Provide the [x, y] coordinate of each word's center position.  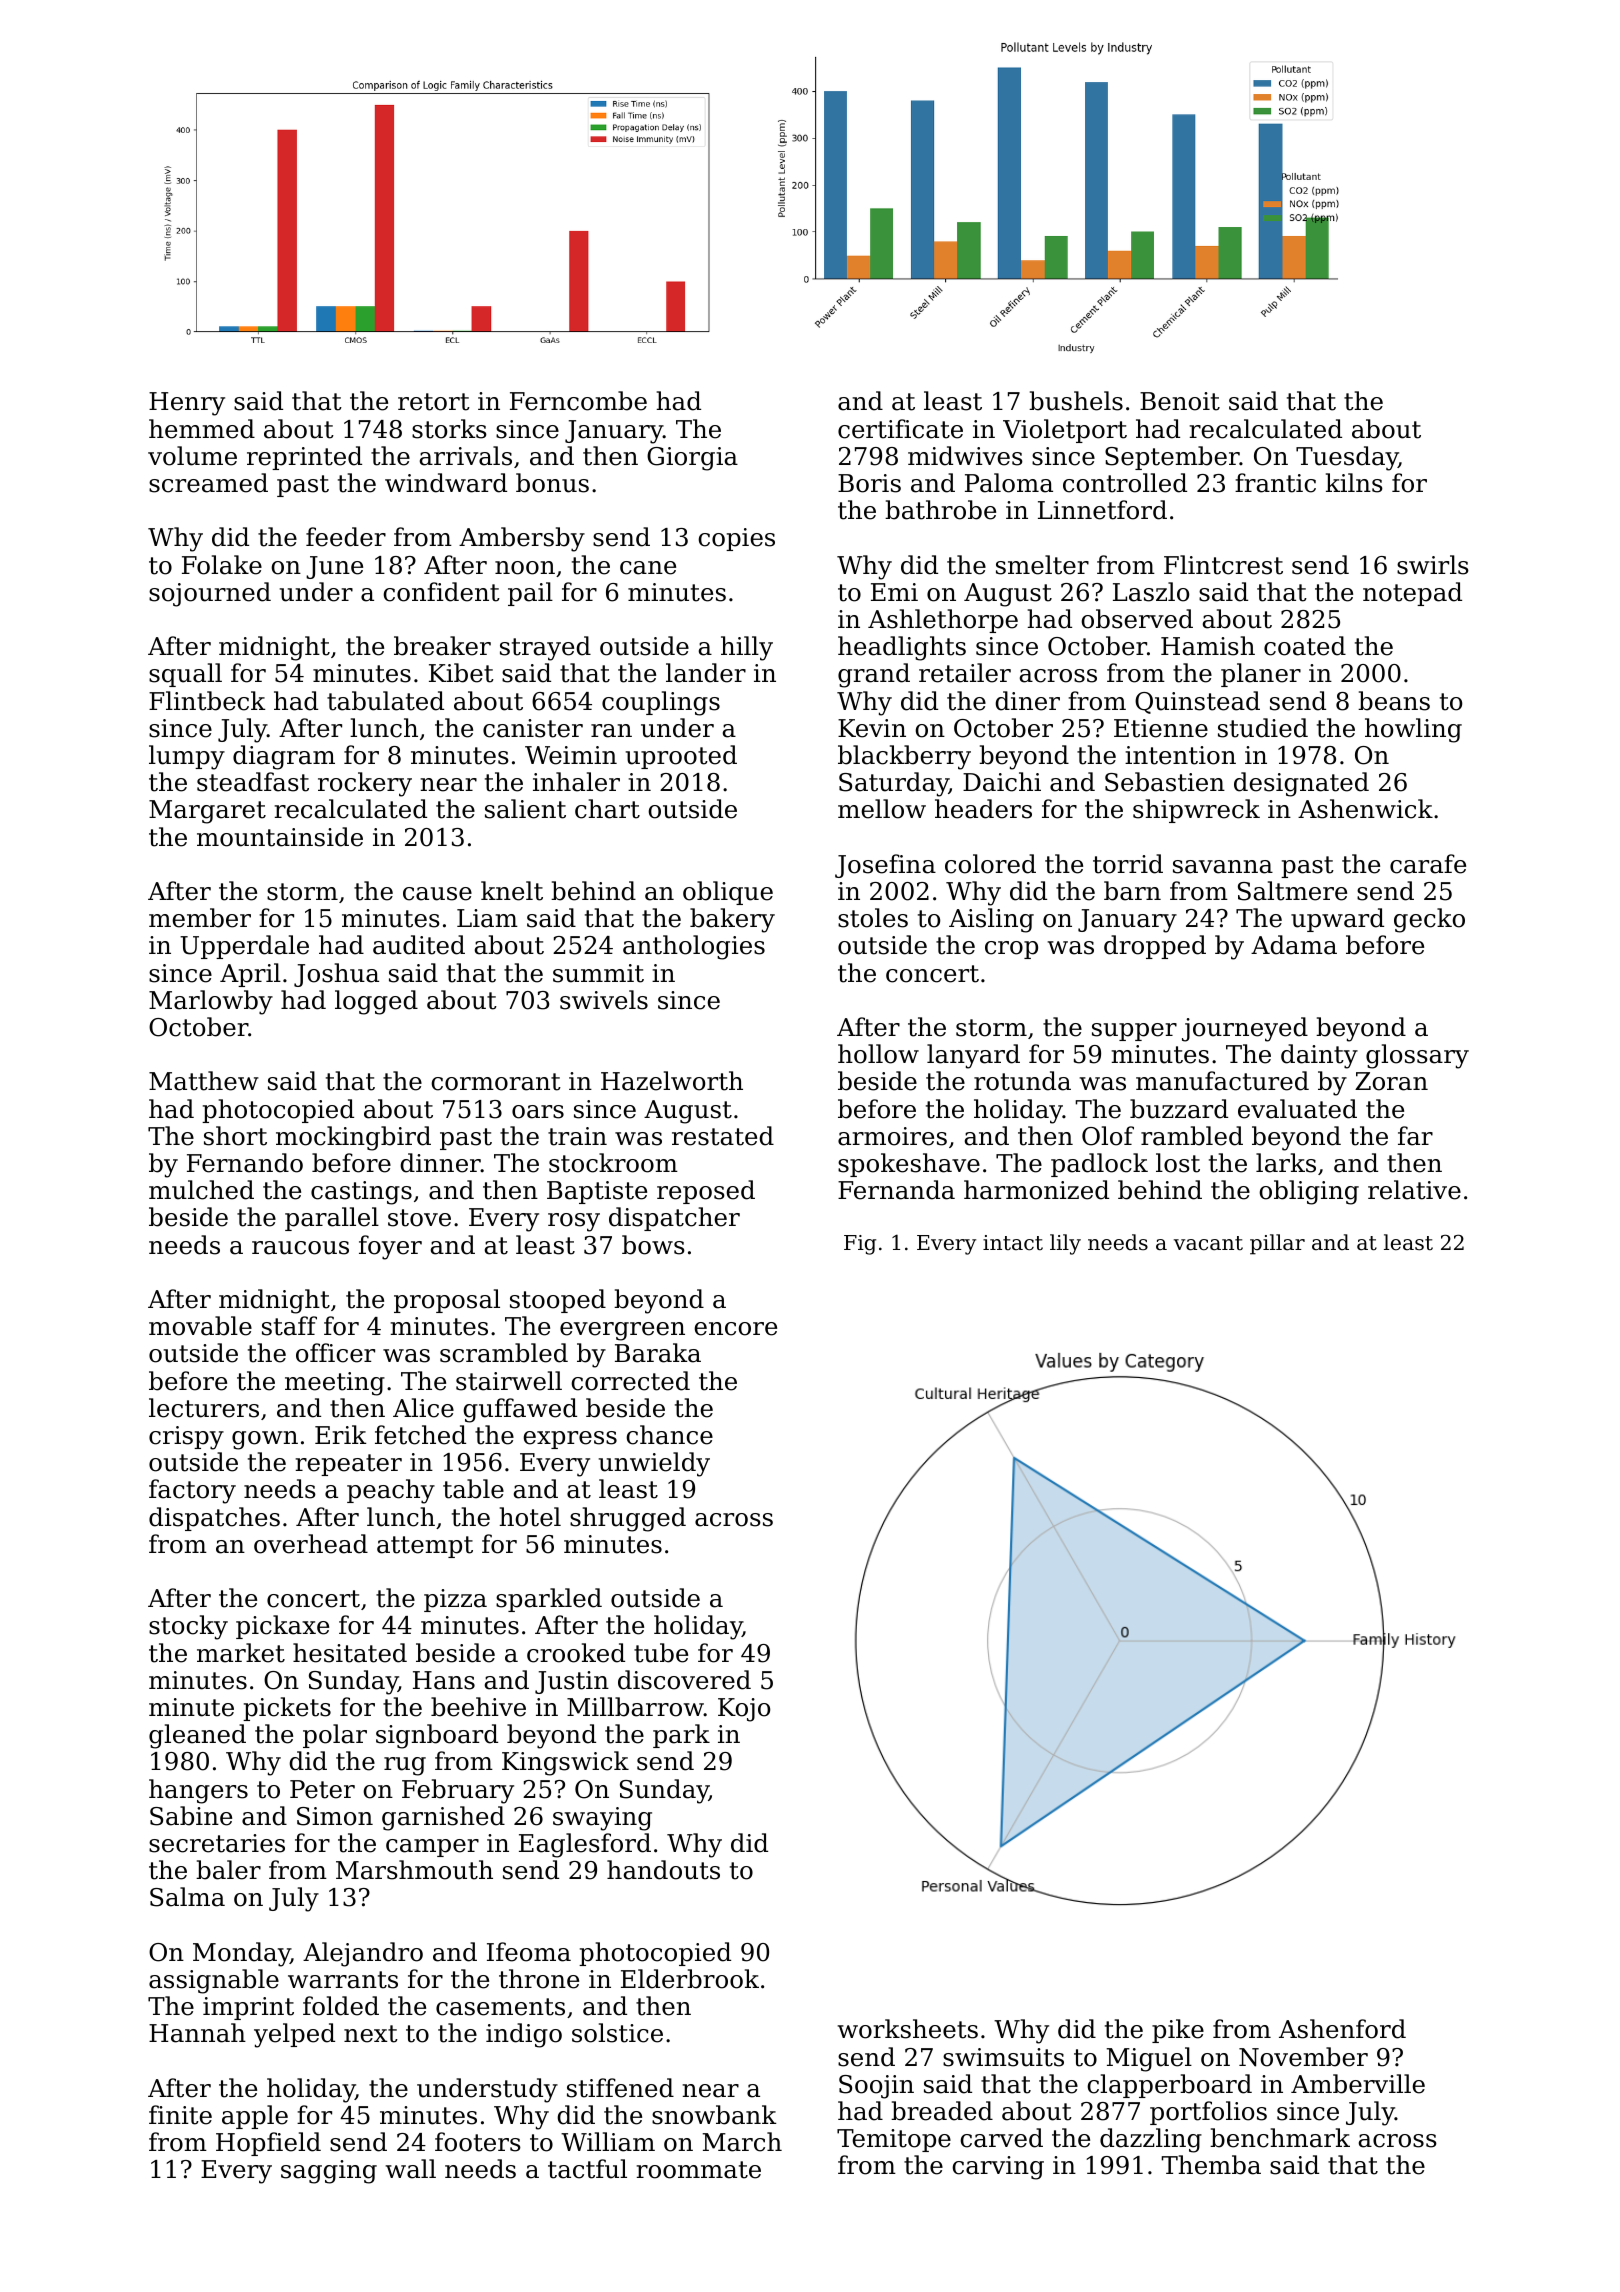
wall [410, 2169]
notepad [1412, 594]
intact [1013, 1243]
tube [661, 1653]
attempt [425, 1547]
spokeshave [909, 1165]
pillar [1277, 1244]
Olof [1108, 1136]
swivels [604, 1000]
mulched [201, 1190]
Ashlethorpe [943, 621]
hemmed [202, 429]
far [1415, 1136]
